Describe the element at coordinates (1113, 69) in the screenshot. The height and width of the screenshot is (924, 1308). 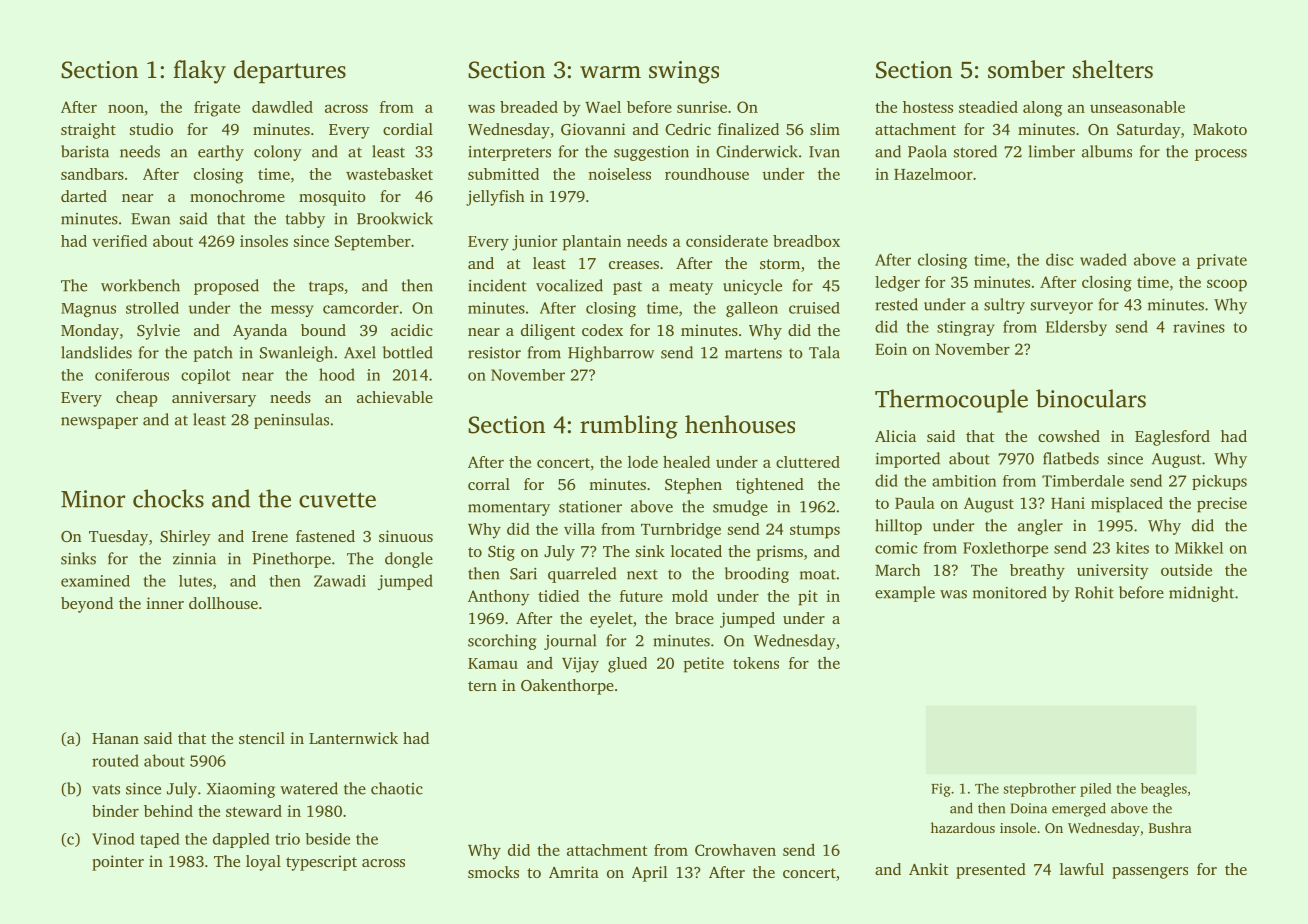
I see `shelters` at that location.
